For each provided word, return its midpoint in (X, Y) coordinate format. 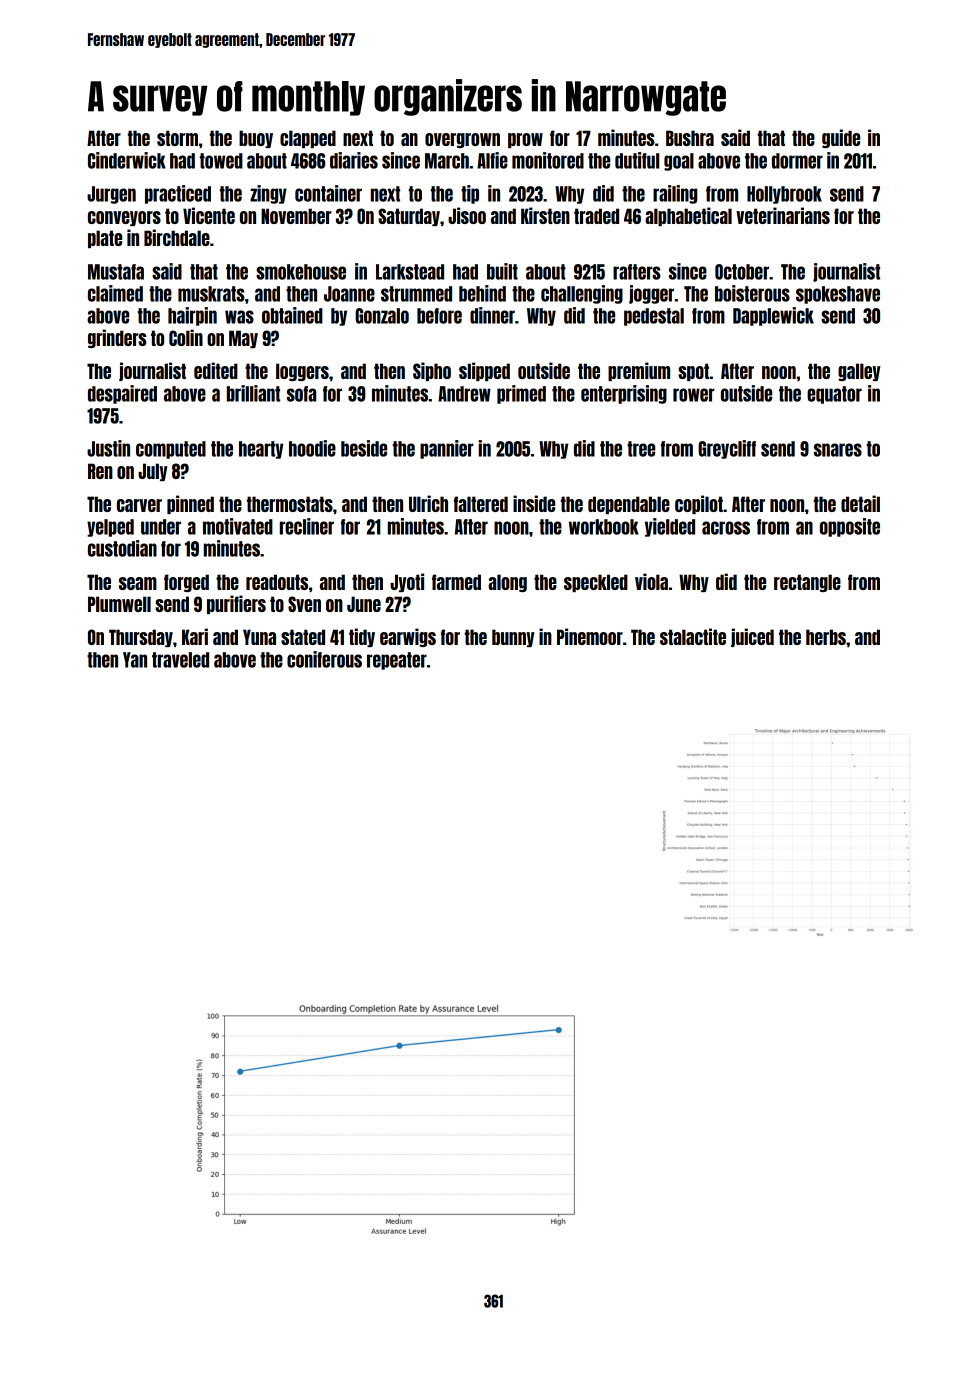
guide (841, 138)
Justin (108, 448)
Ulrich (428, 503)
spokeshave (838, 295)
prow (525, 140)
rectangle (807, 583)
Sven (304, 604)
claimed (115, 293)
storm (177, 138)
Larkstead (410, 272)
